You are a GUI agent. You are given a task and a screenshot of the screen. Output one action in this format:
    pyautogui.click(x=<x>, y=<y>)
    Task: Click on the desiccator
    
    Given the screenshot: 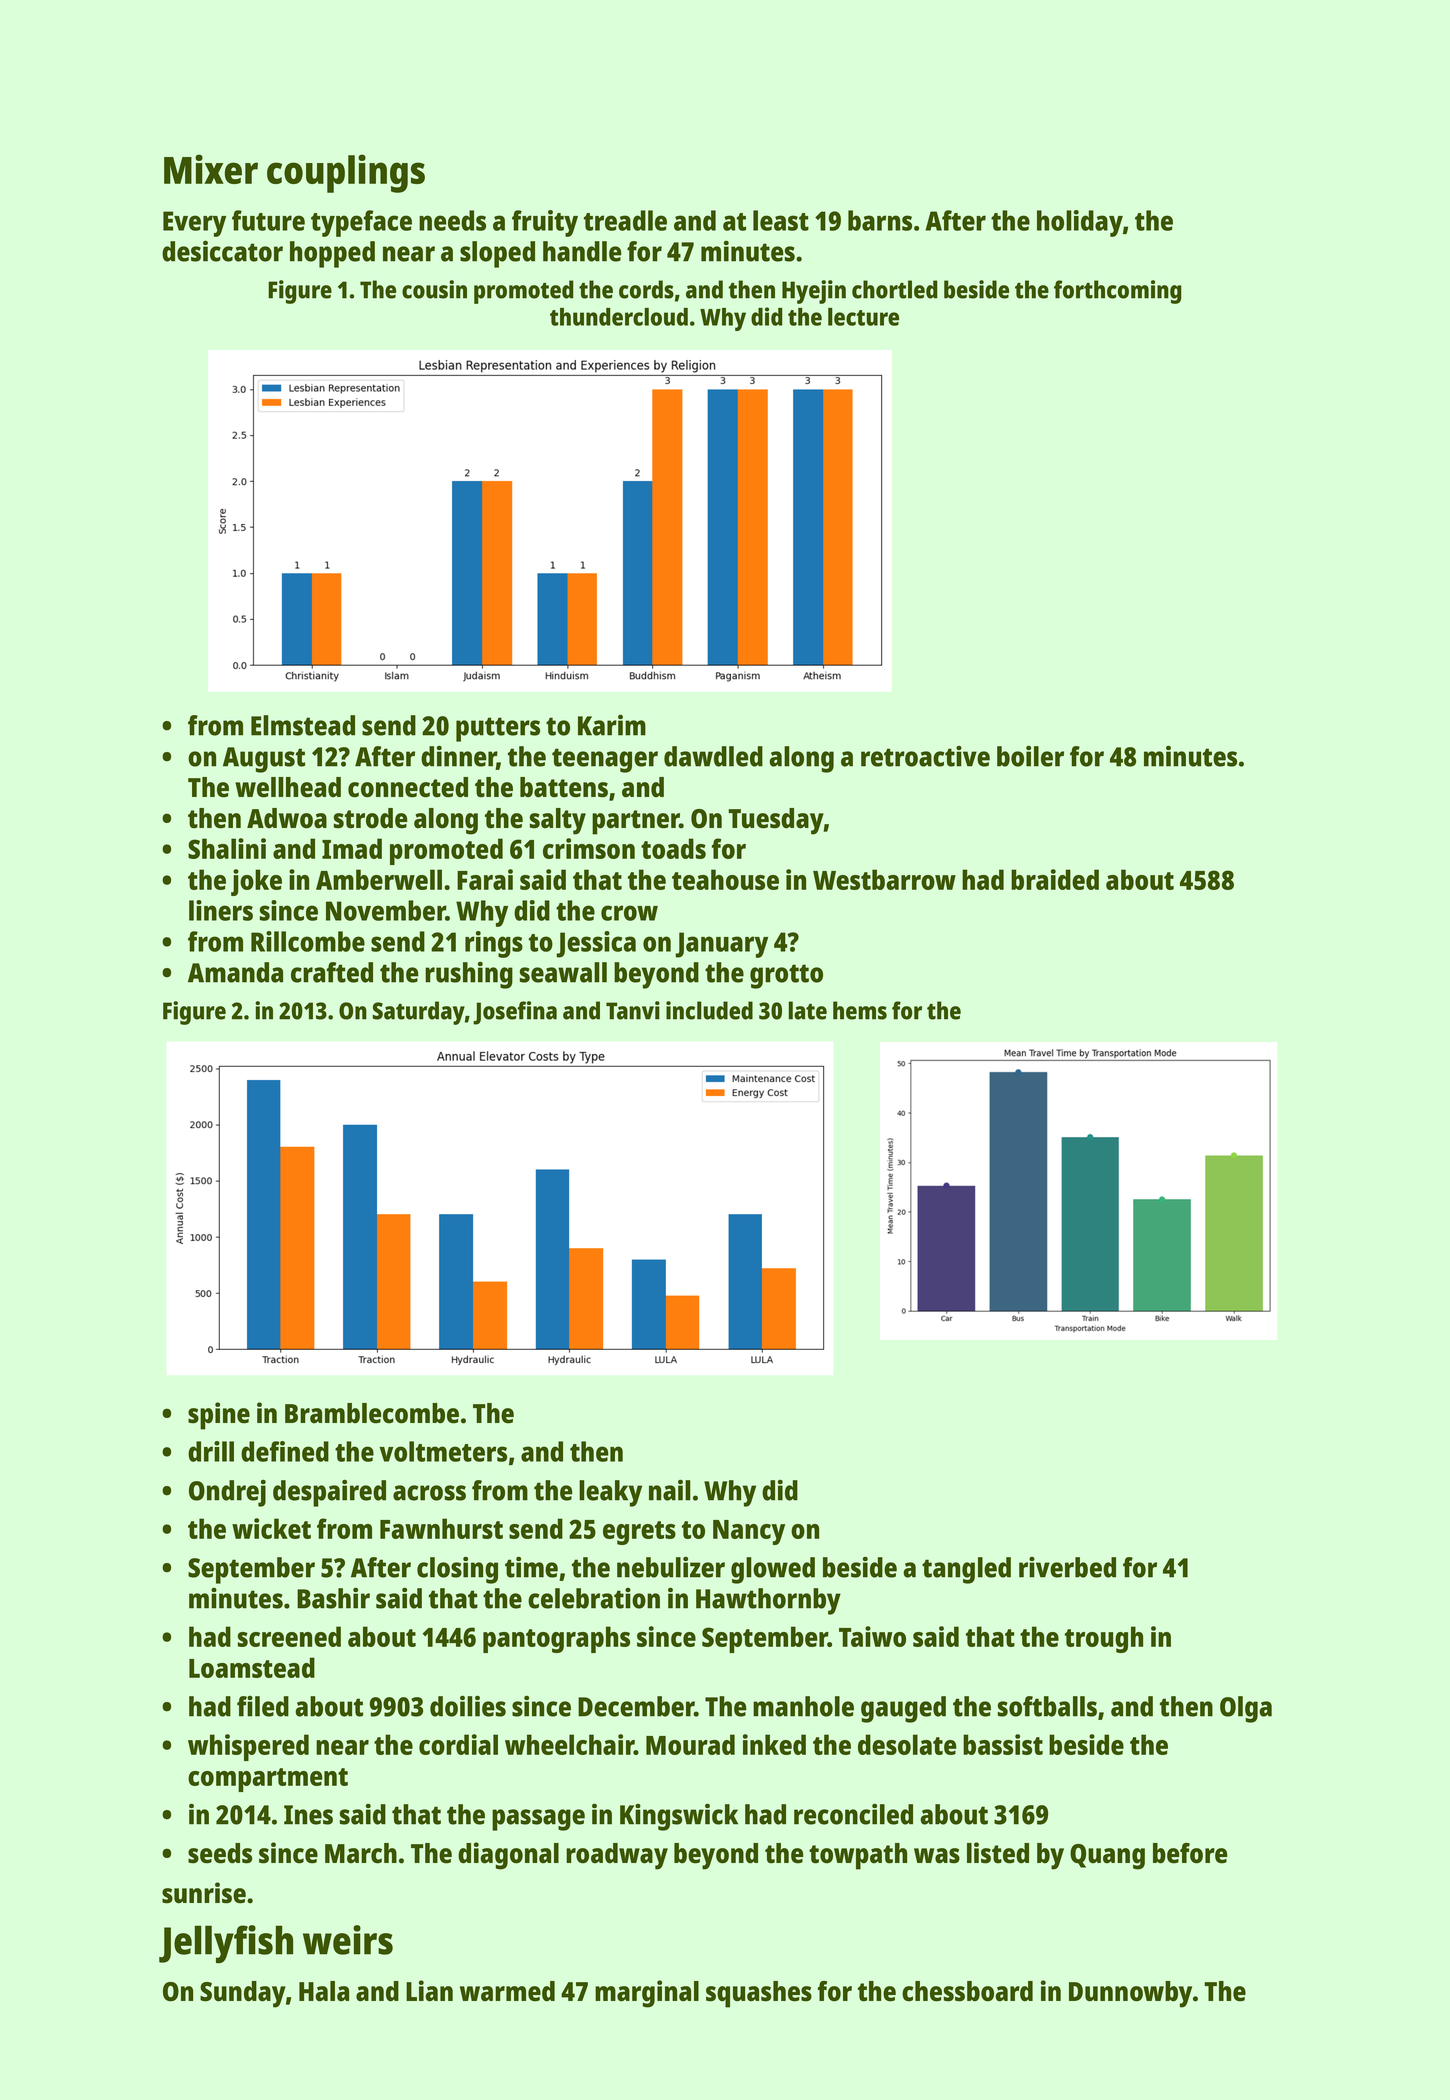 What is the action you would take?
    pyautogui.click(x=222, y=251)
